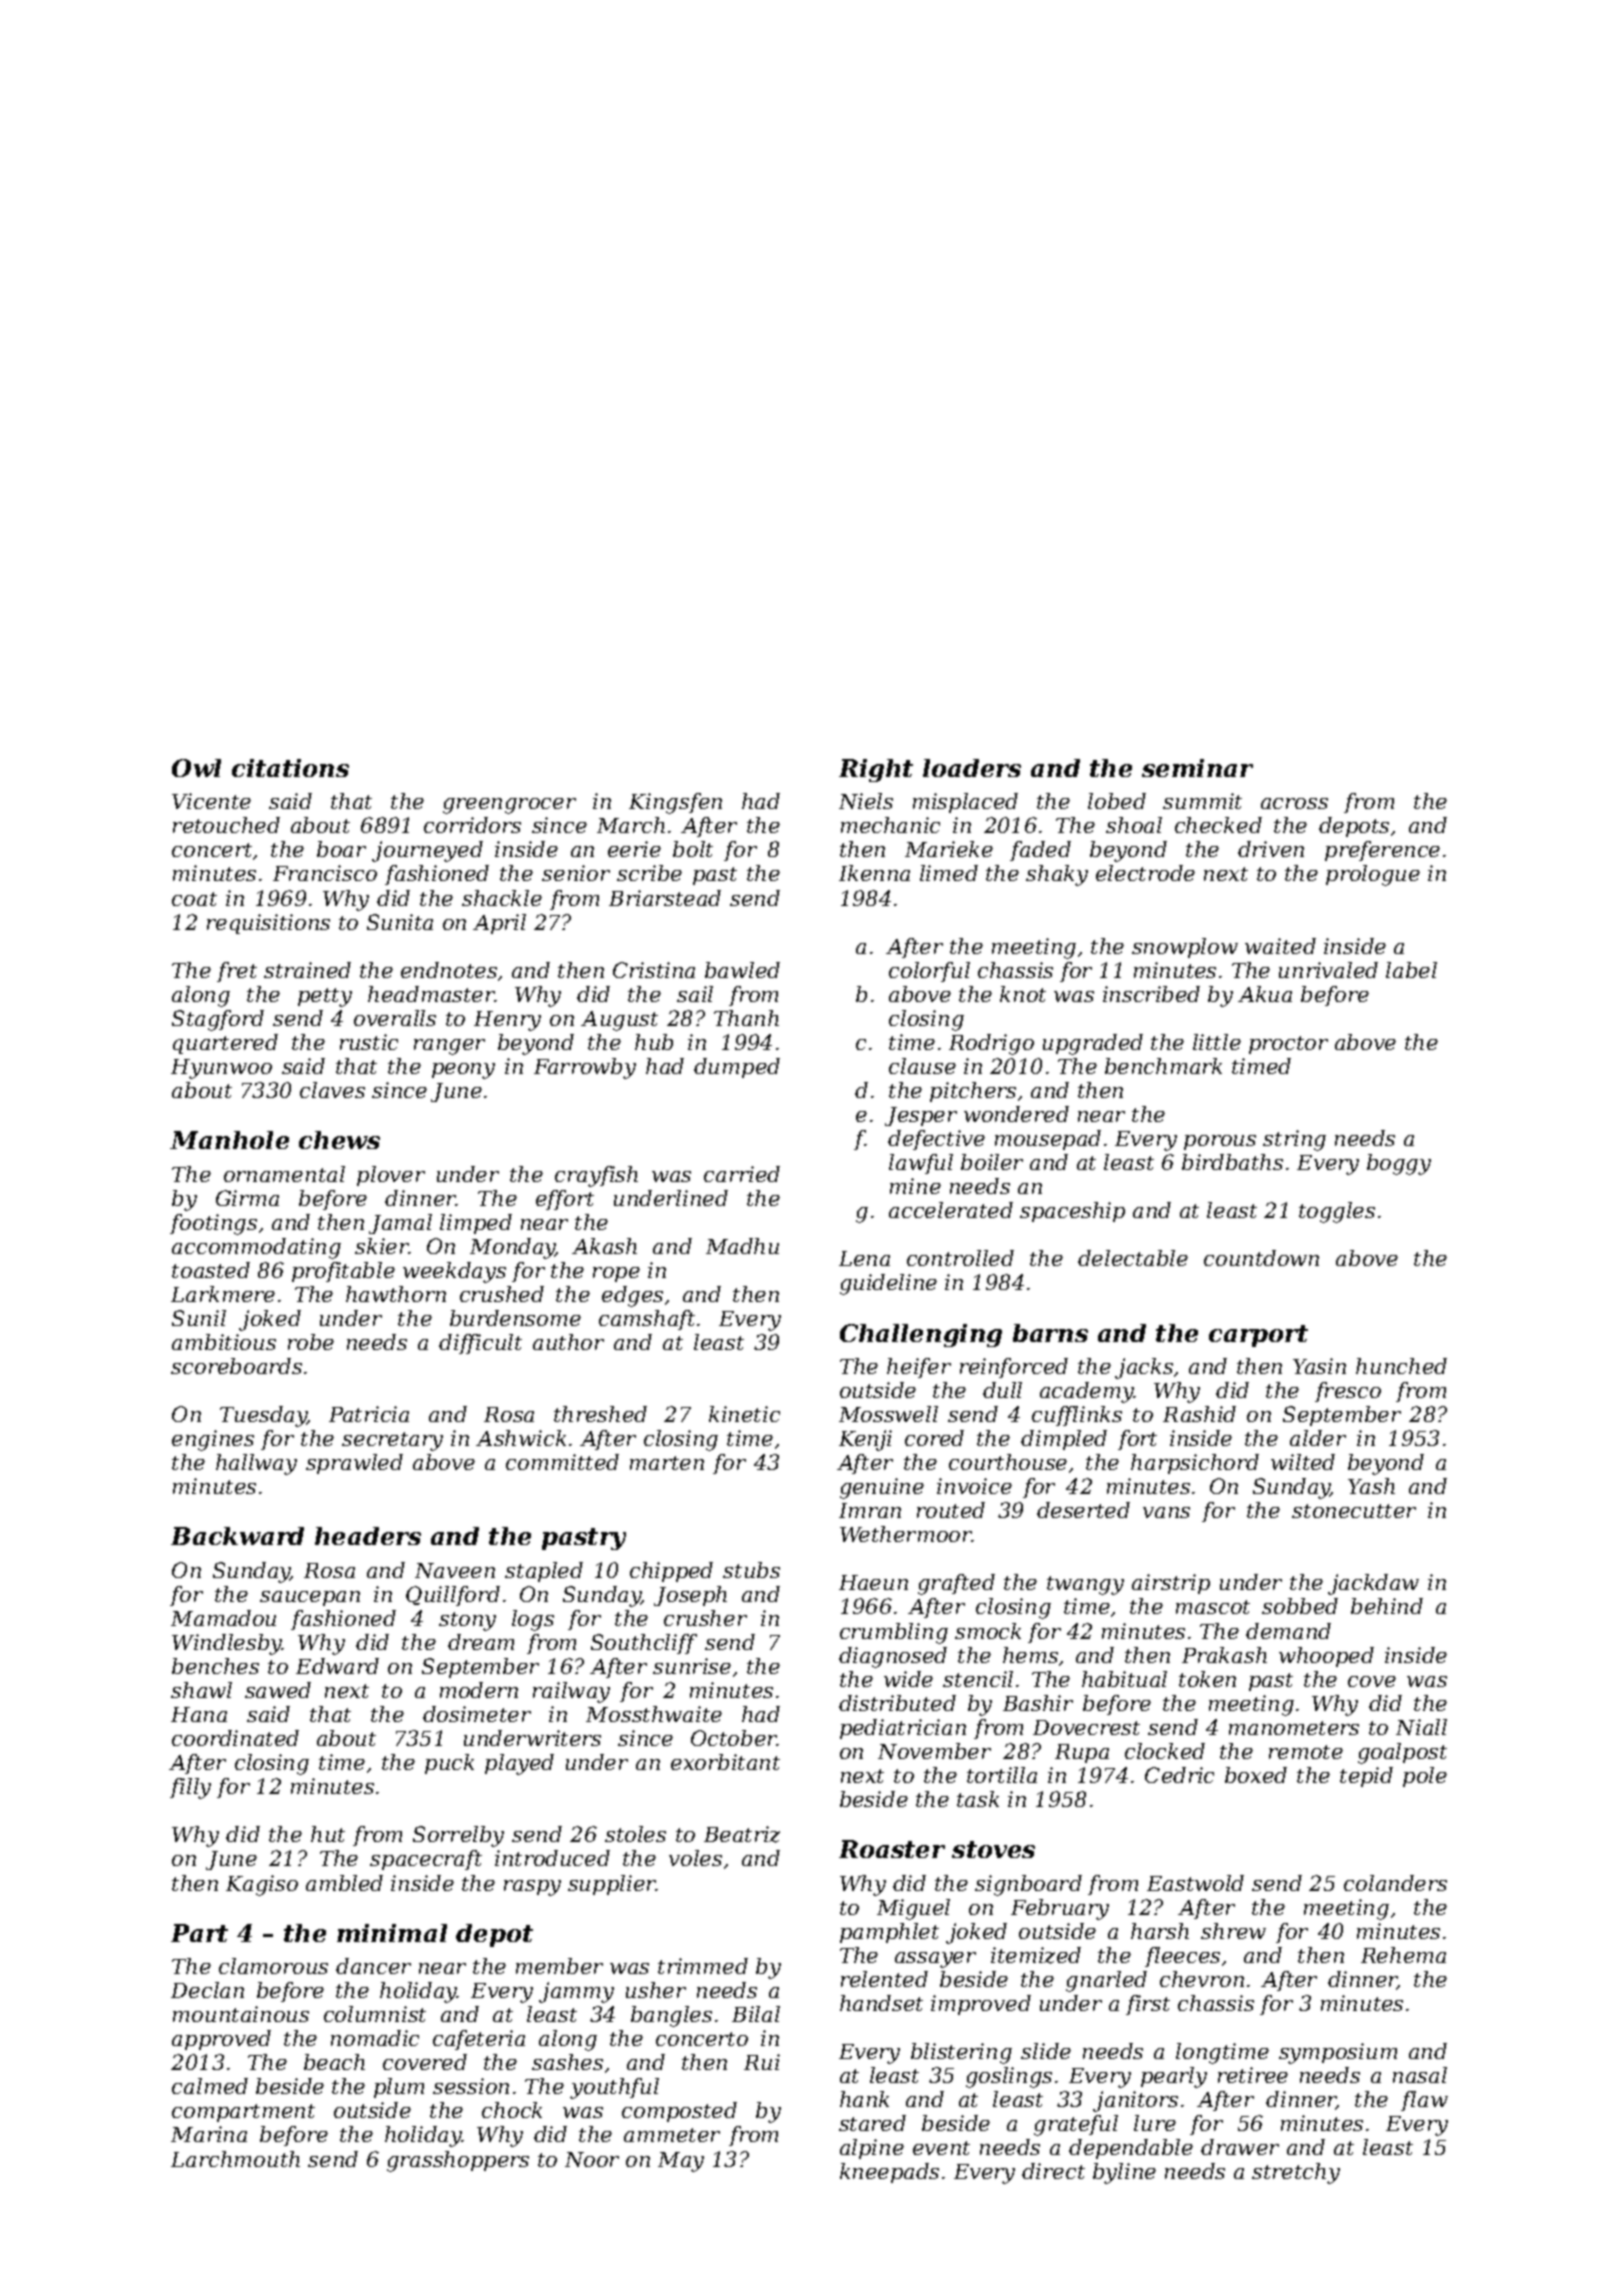 The height and width of the screenshot is (2292, 1620). I want to click on fresco, so click(1348, 1392).
